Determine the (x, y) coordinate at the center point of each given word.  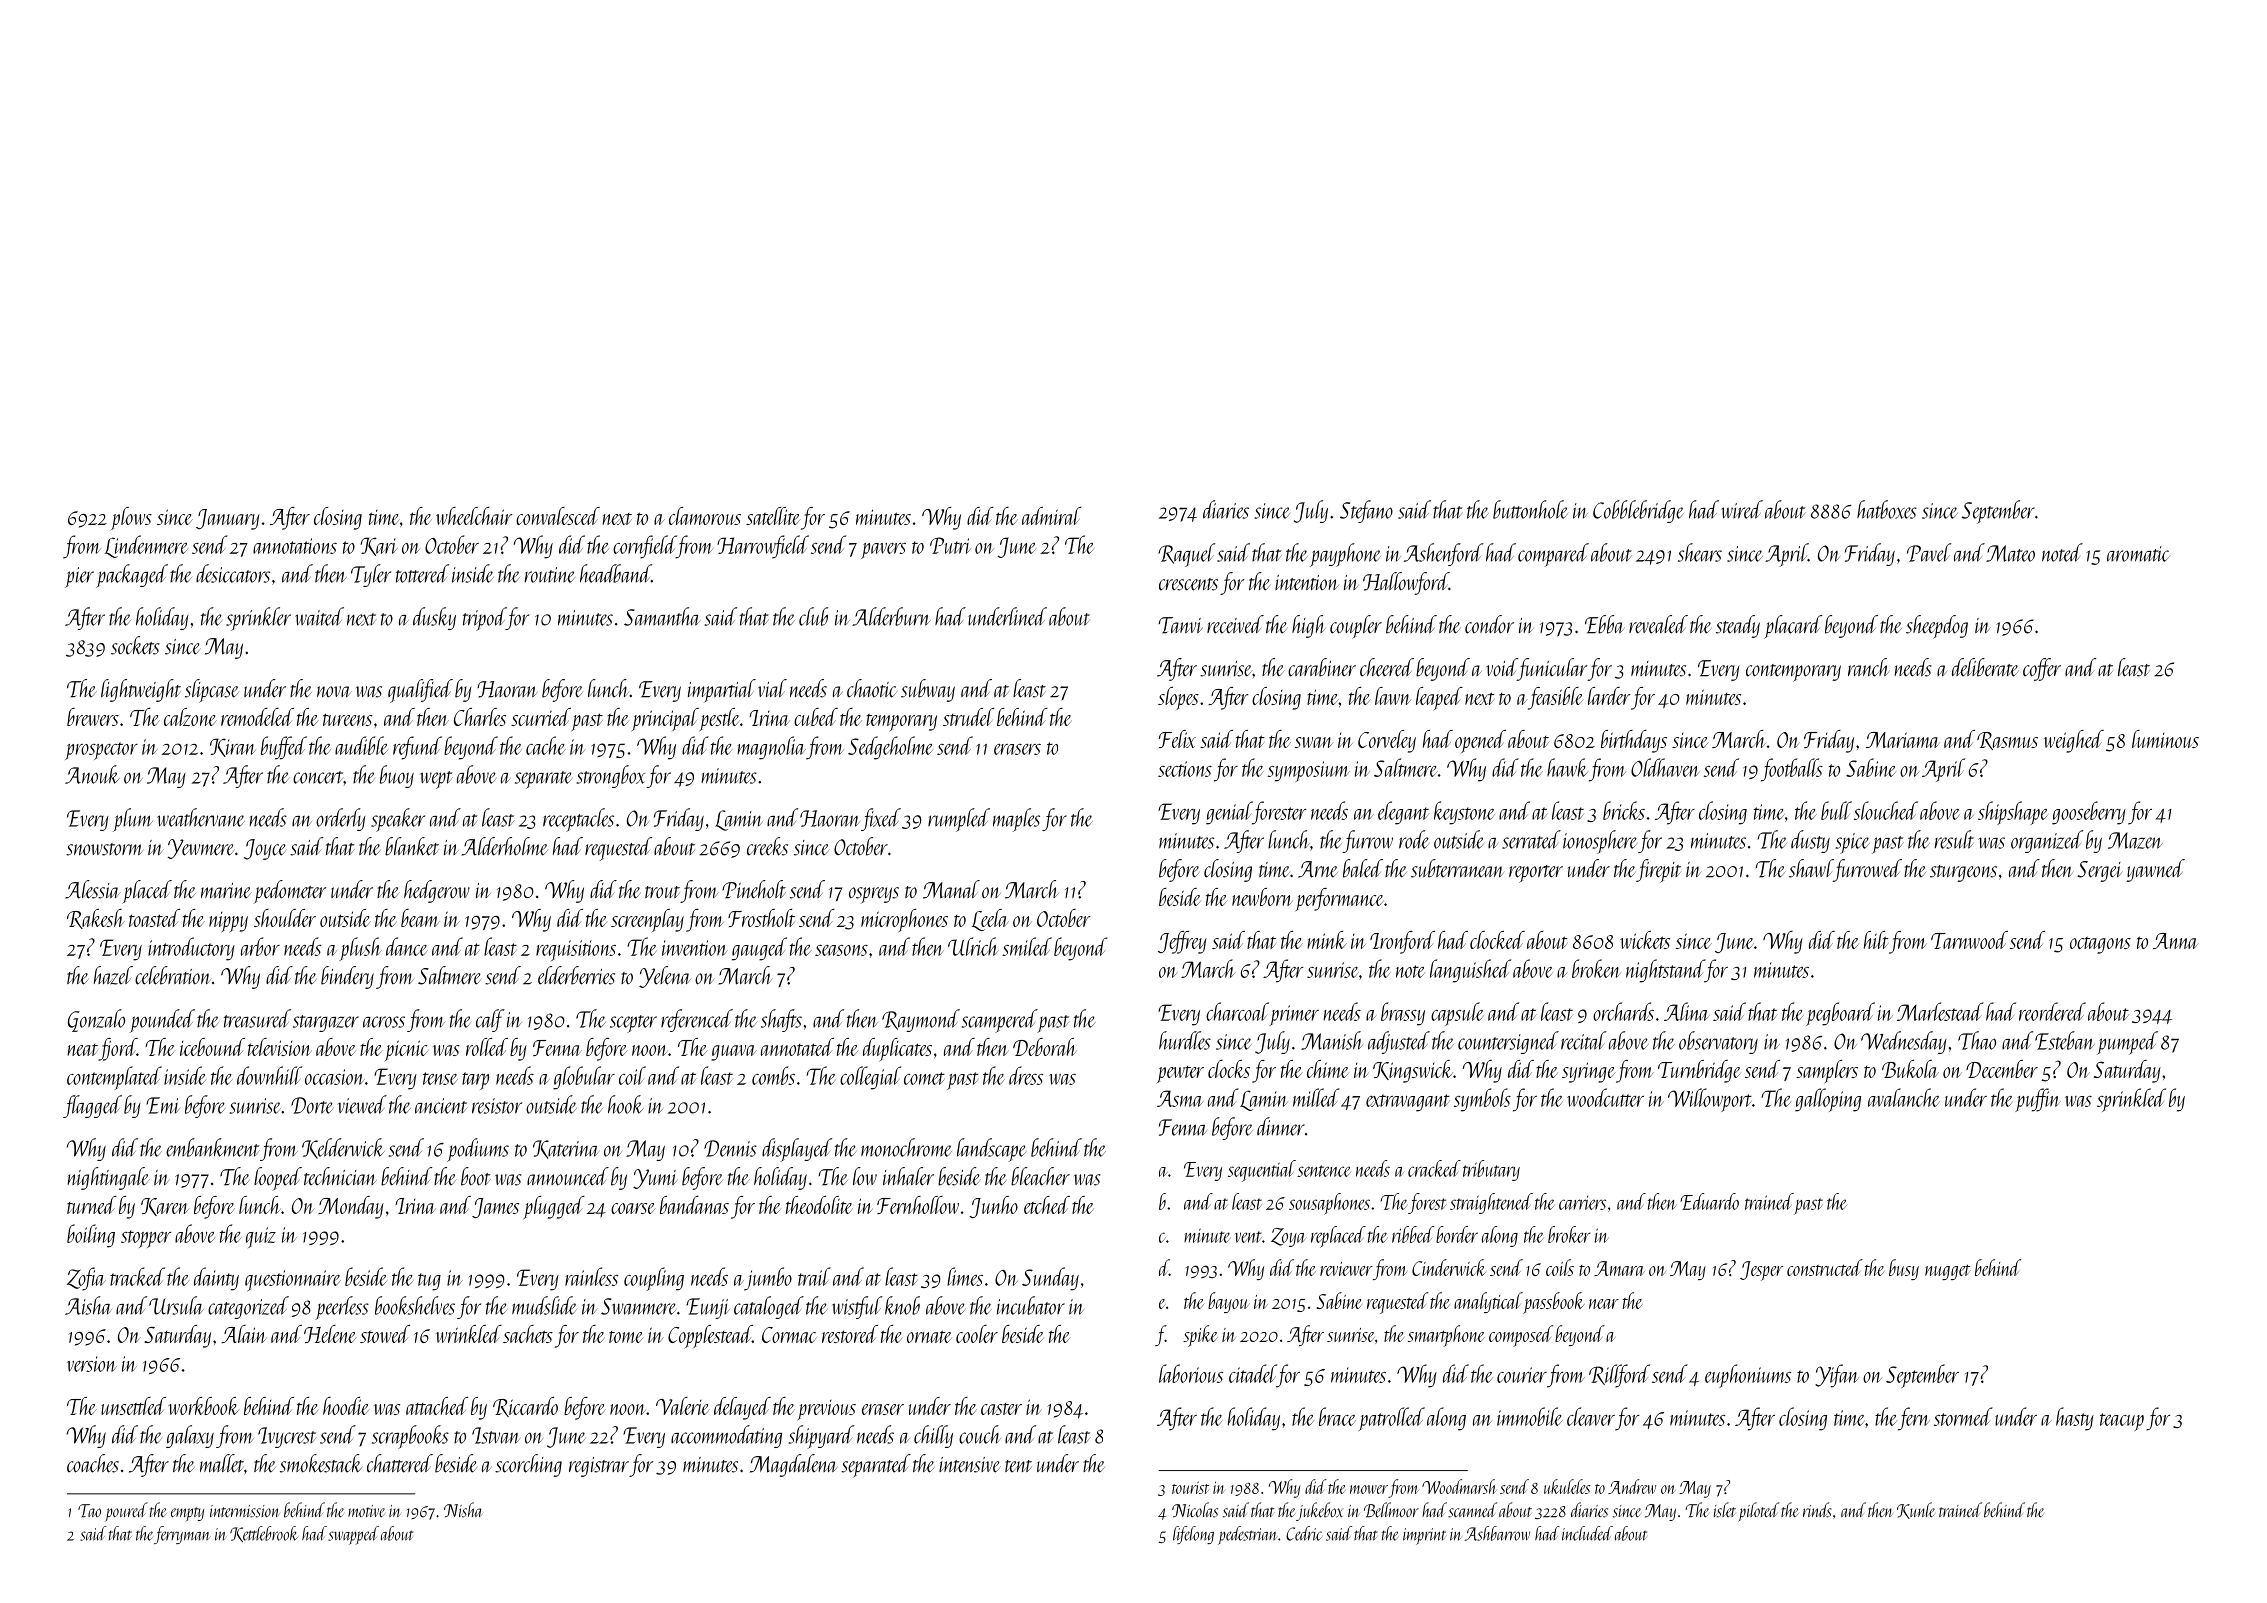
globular (584, 1078)
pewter (1180, 1074)
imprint (1424, 1536)
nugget (1948, 1272)
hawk (1567, 767)
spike (1200, 1336)
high (1309, 626)
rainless (591, 1276)
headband (615, 573)
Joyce (265, 849)
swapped (353, 1535)
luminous (2165, 739)
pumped (2127, 1043)
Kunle (1916, 1510)
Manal (951, 889)
